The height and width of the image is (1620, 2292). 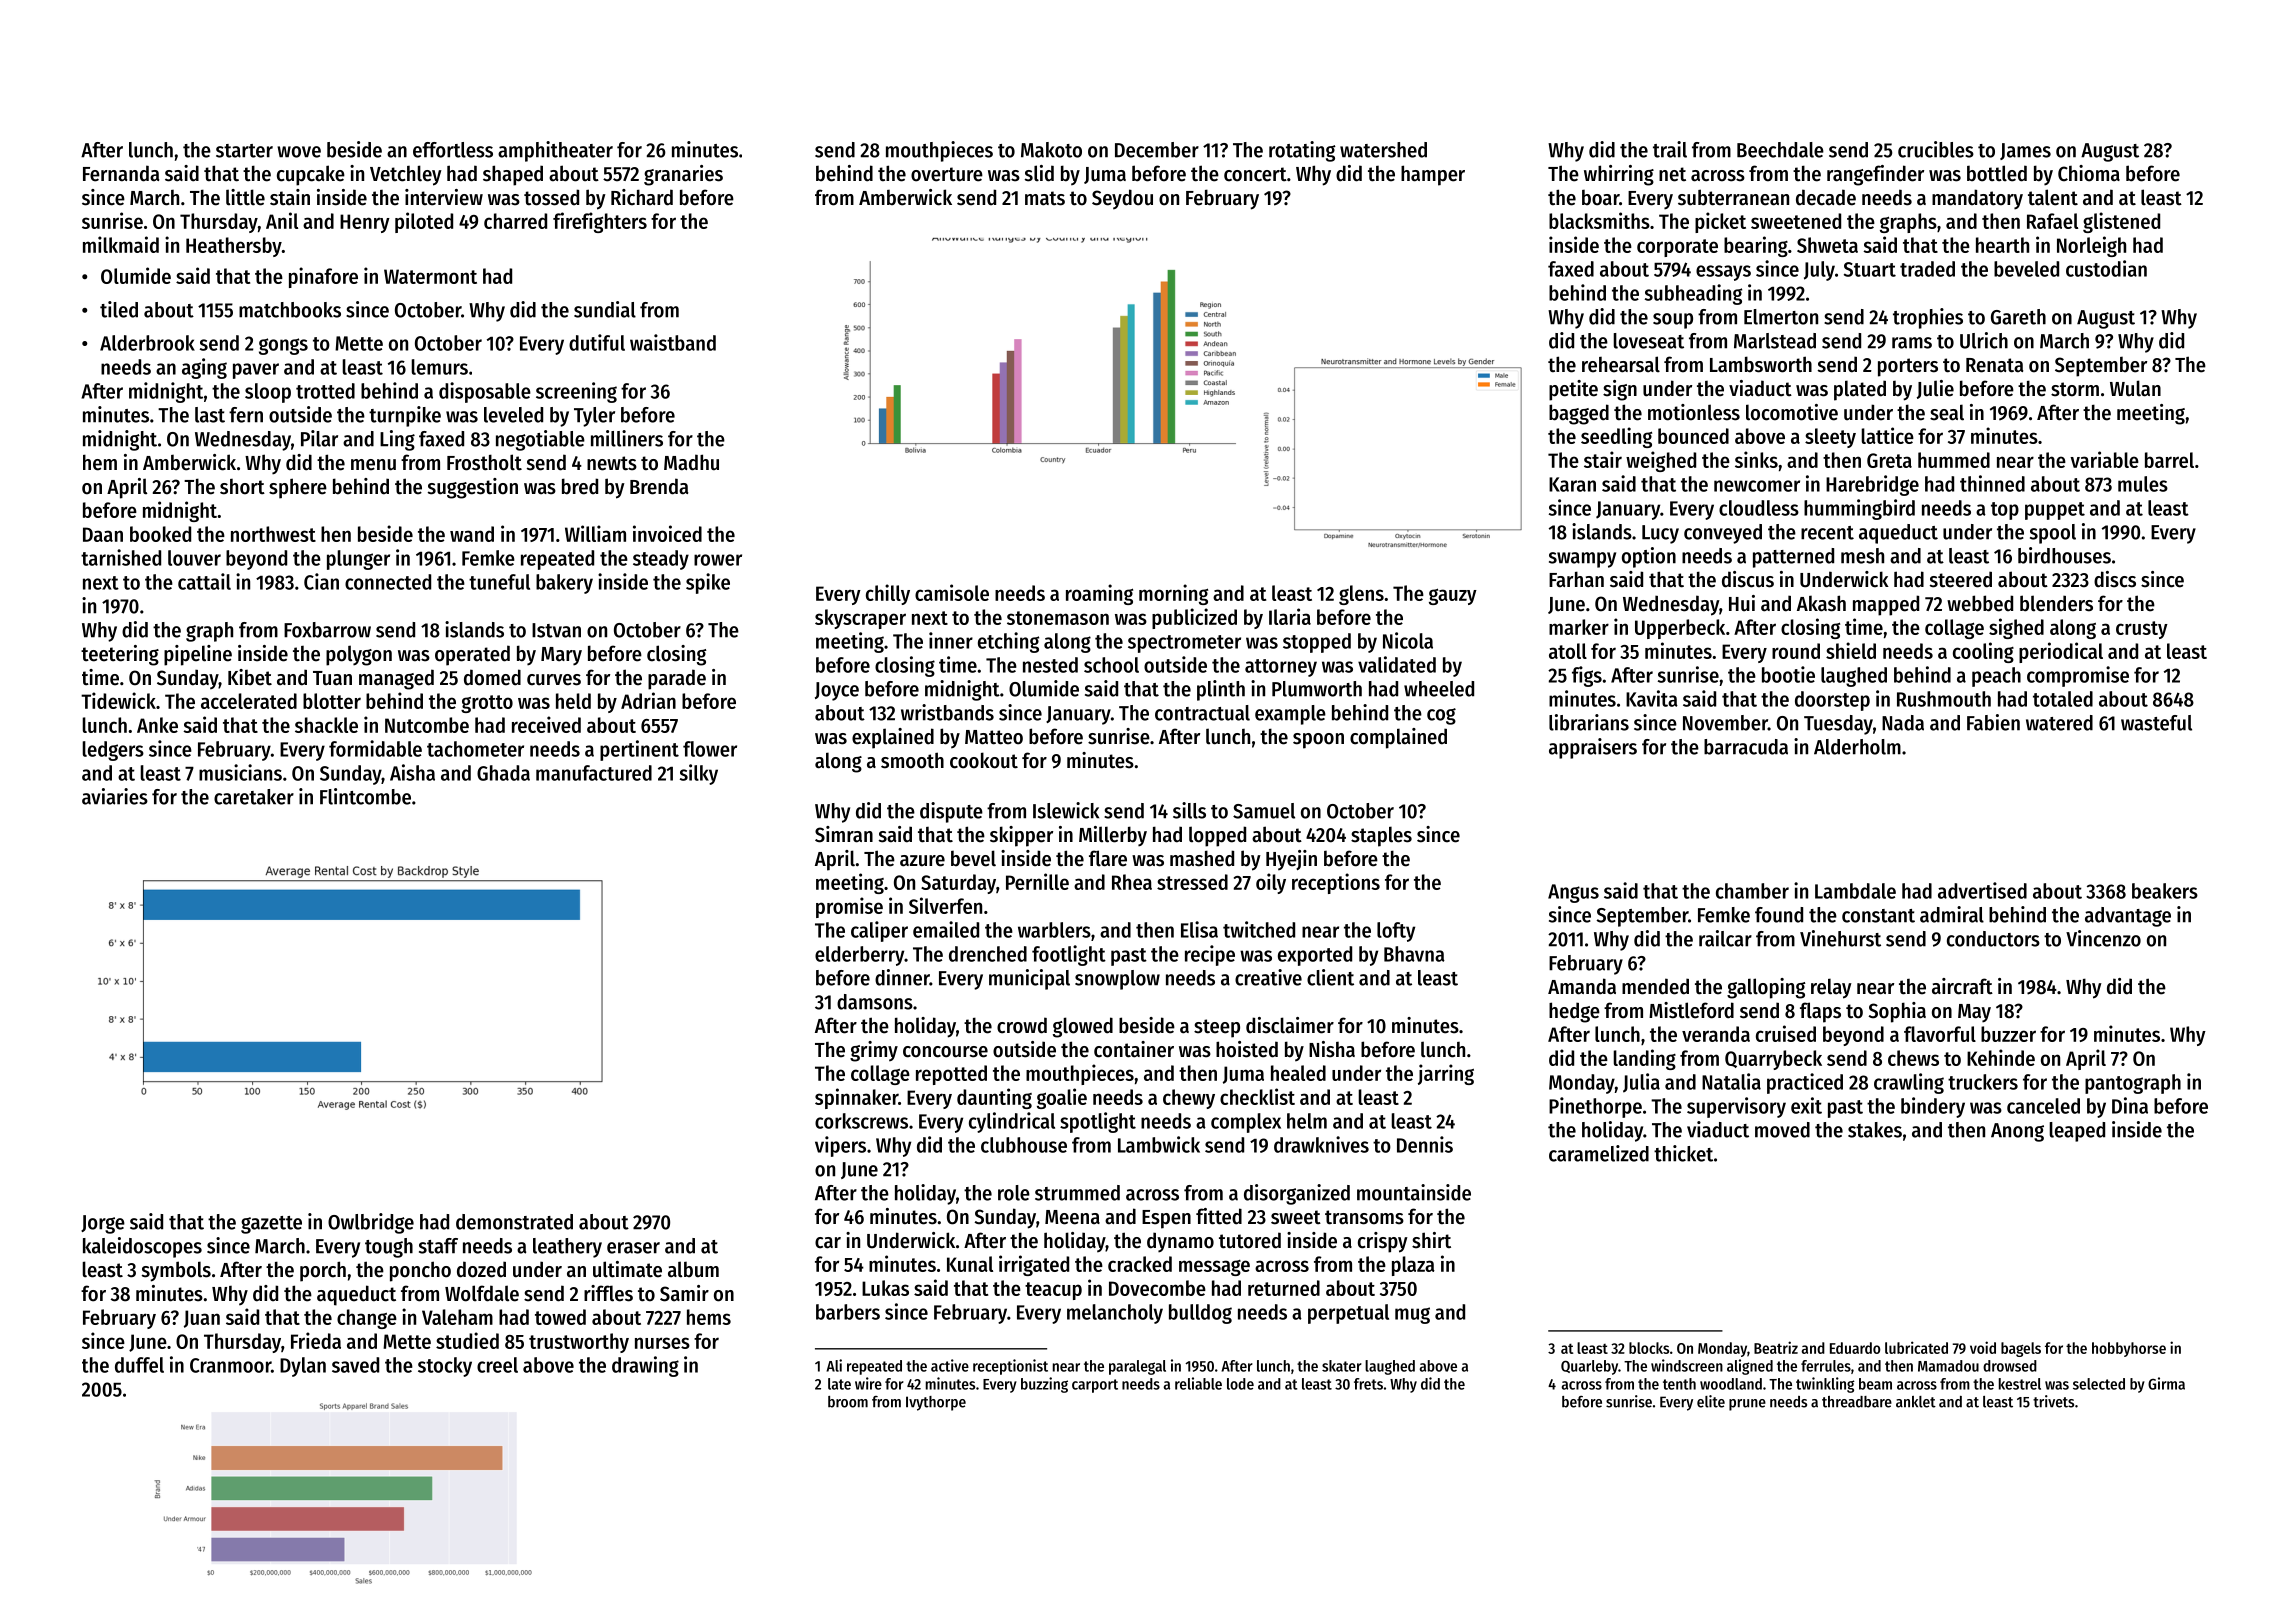 What do you see at coordinates (1051, 150) in the image?
I see `Makoto` at bounding box center [1051, 150].
